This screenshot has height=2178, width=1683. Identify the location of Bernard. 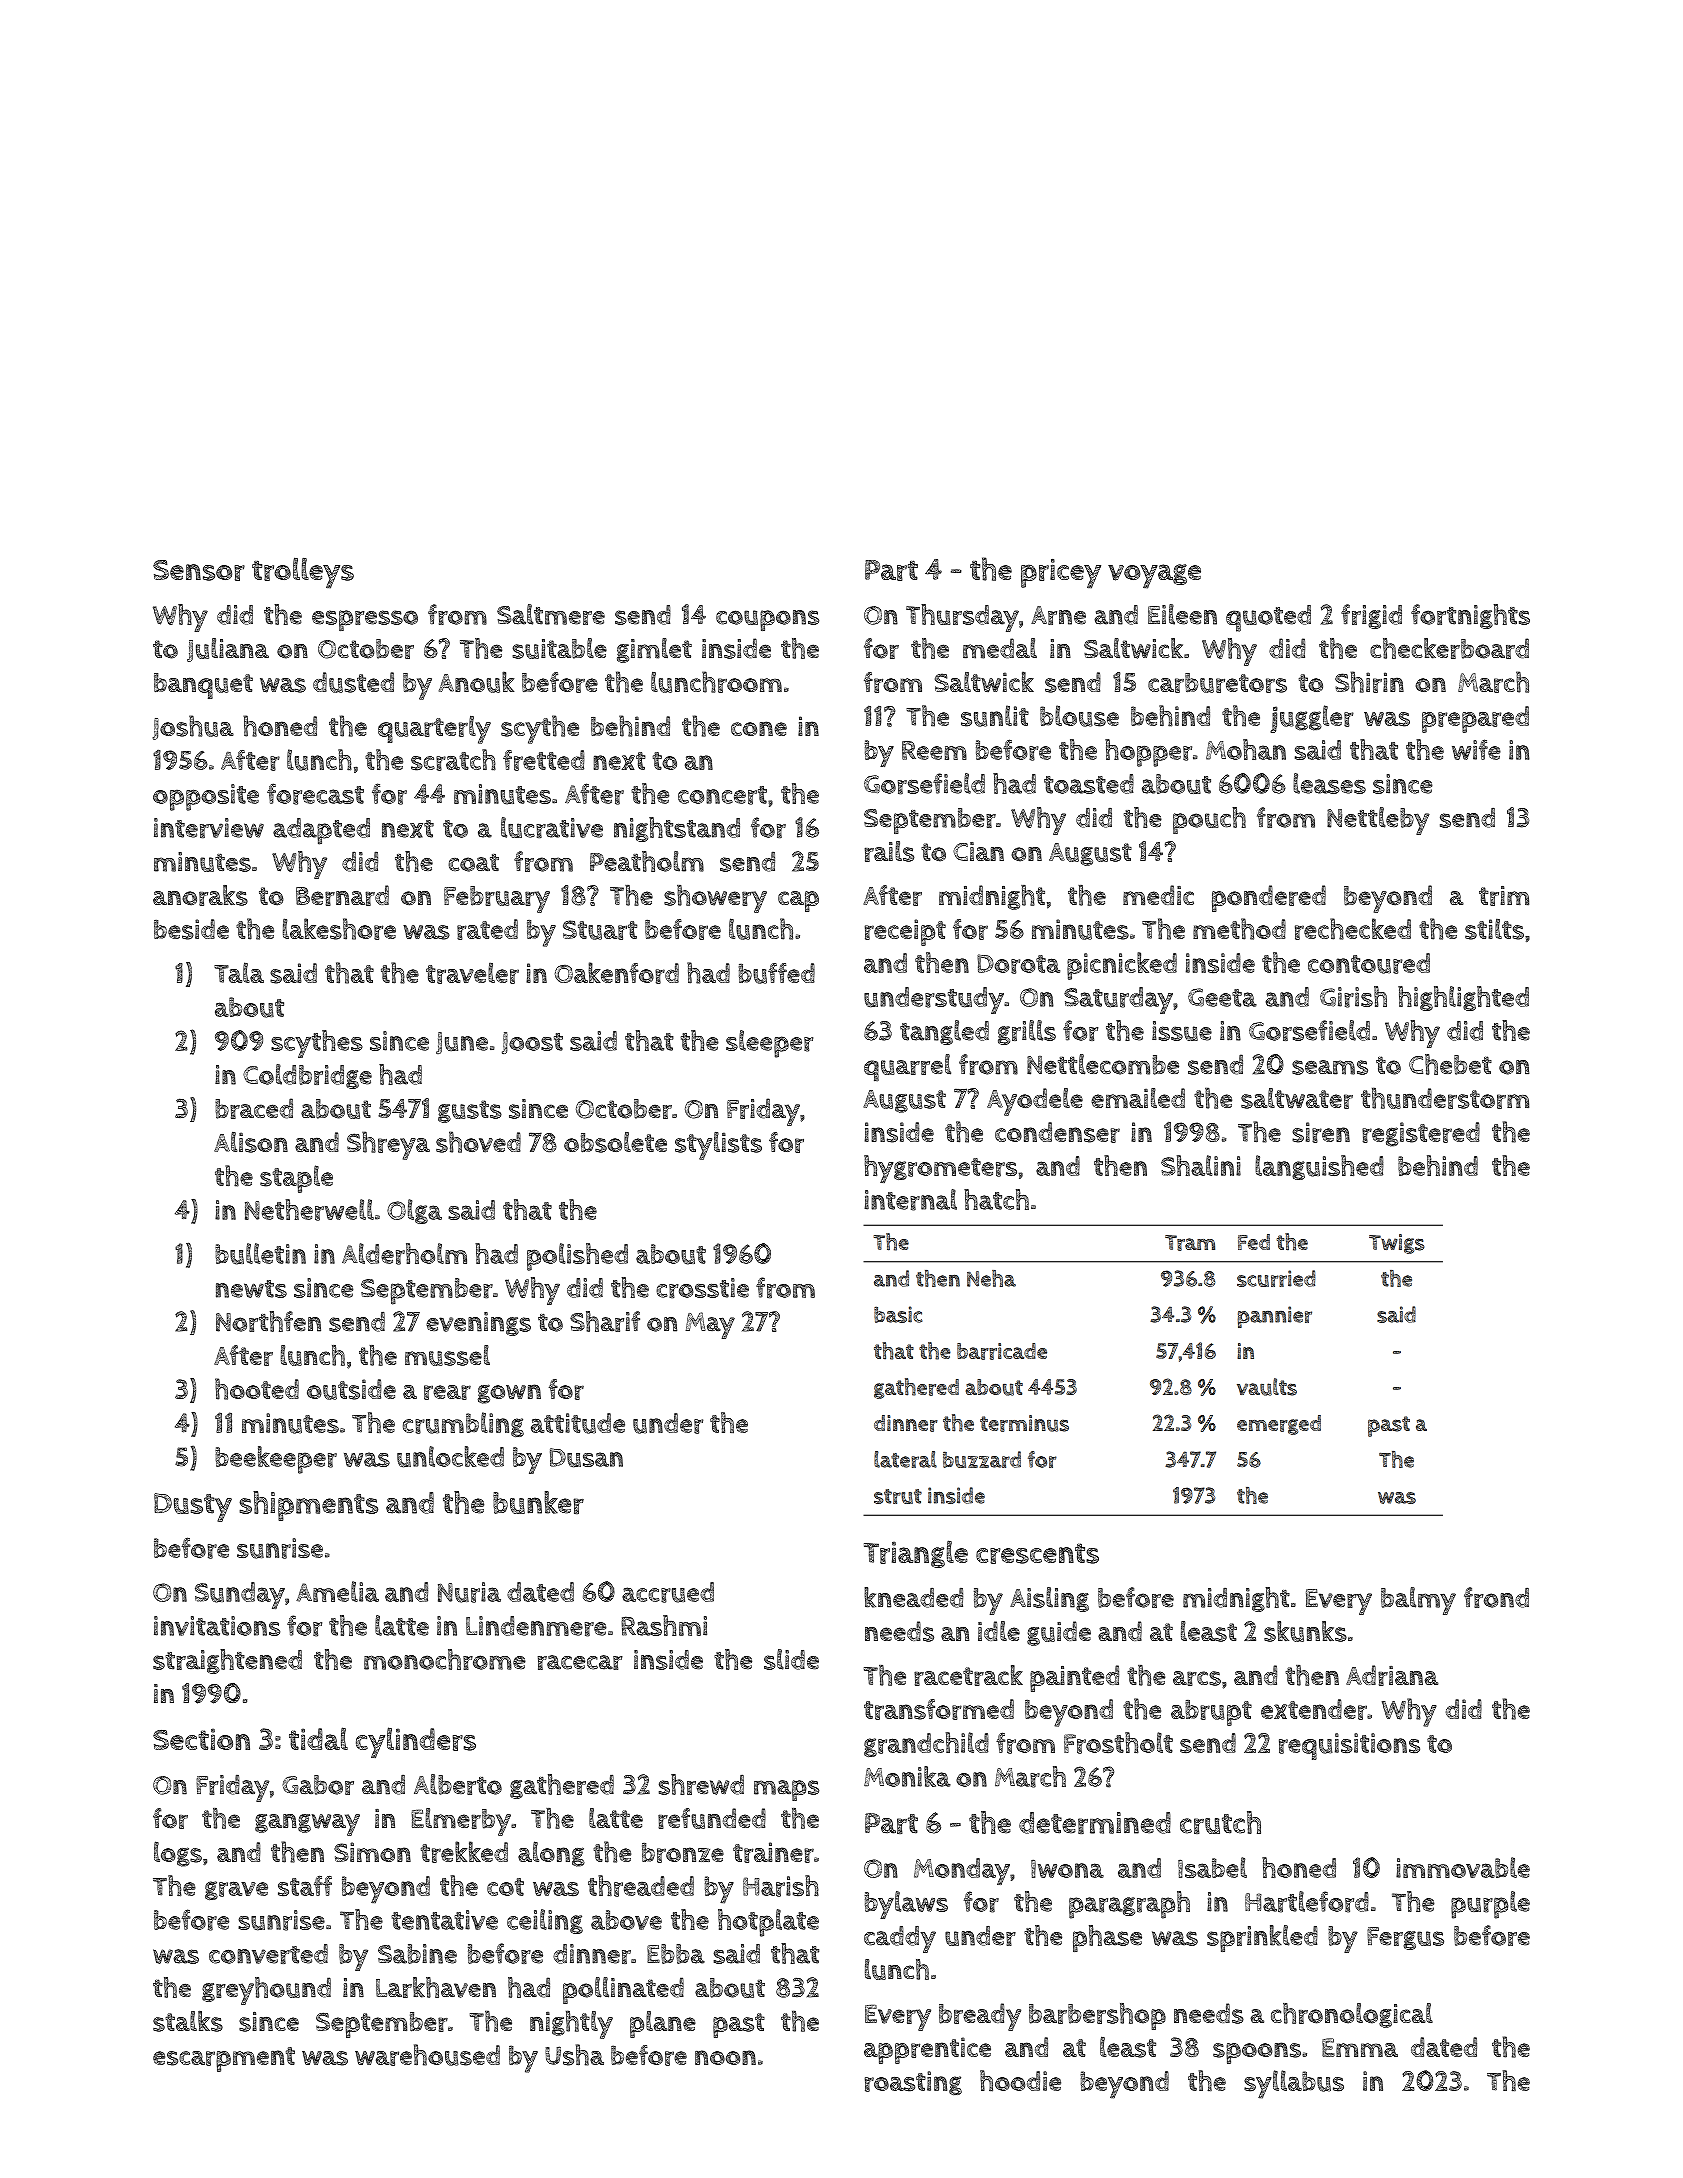
(342, 895).
